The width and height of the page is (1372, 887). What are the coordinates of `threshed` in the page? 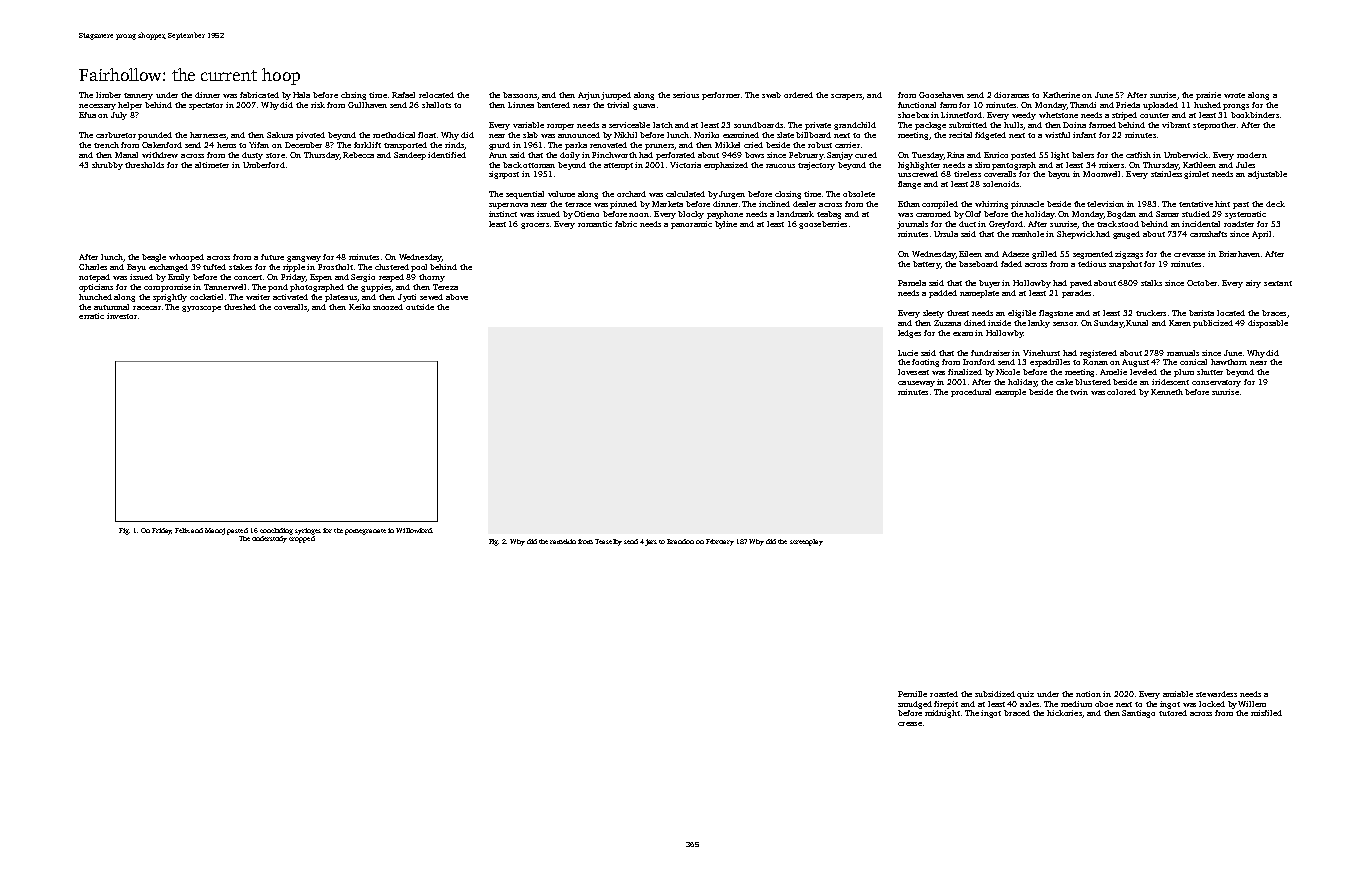 It's located at (240, 307).
